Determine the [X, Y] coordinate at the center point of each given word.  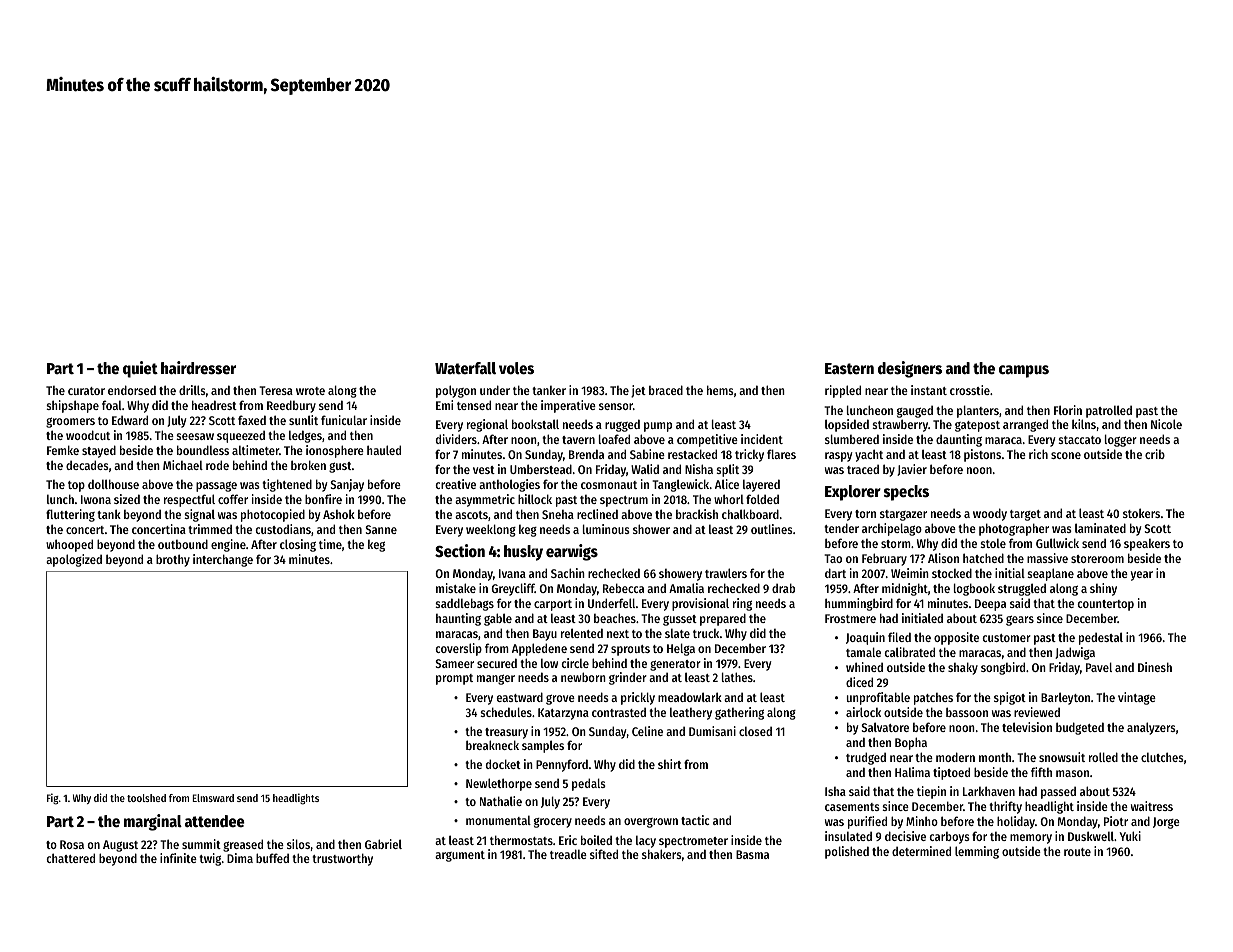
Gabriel [383, 844]
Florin [1068, 410]
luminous [606, 529]
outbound [183, 544]
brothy [173, 560]
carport [553, 605]
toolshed [146, 798]
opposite [956, 638]
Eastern [849, 369]
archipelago [892, 529]
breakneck [492, 745]
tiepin [931, 792]
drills [192, 390]
